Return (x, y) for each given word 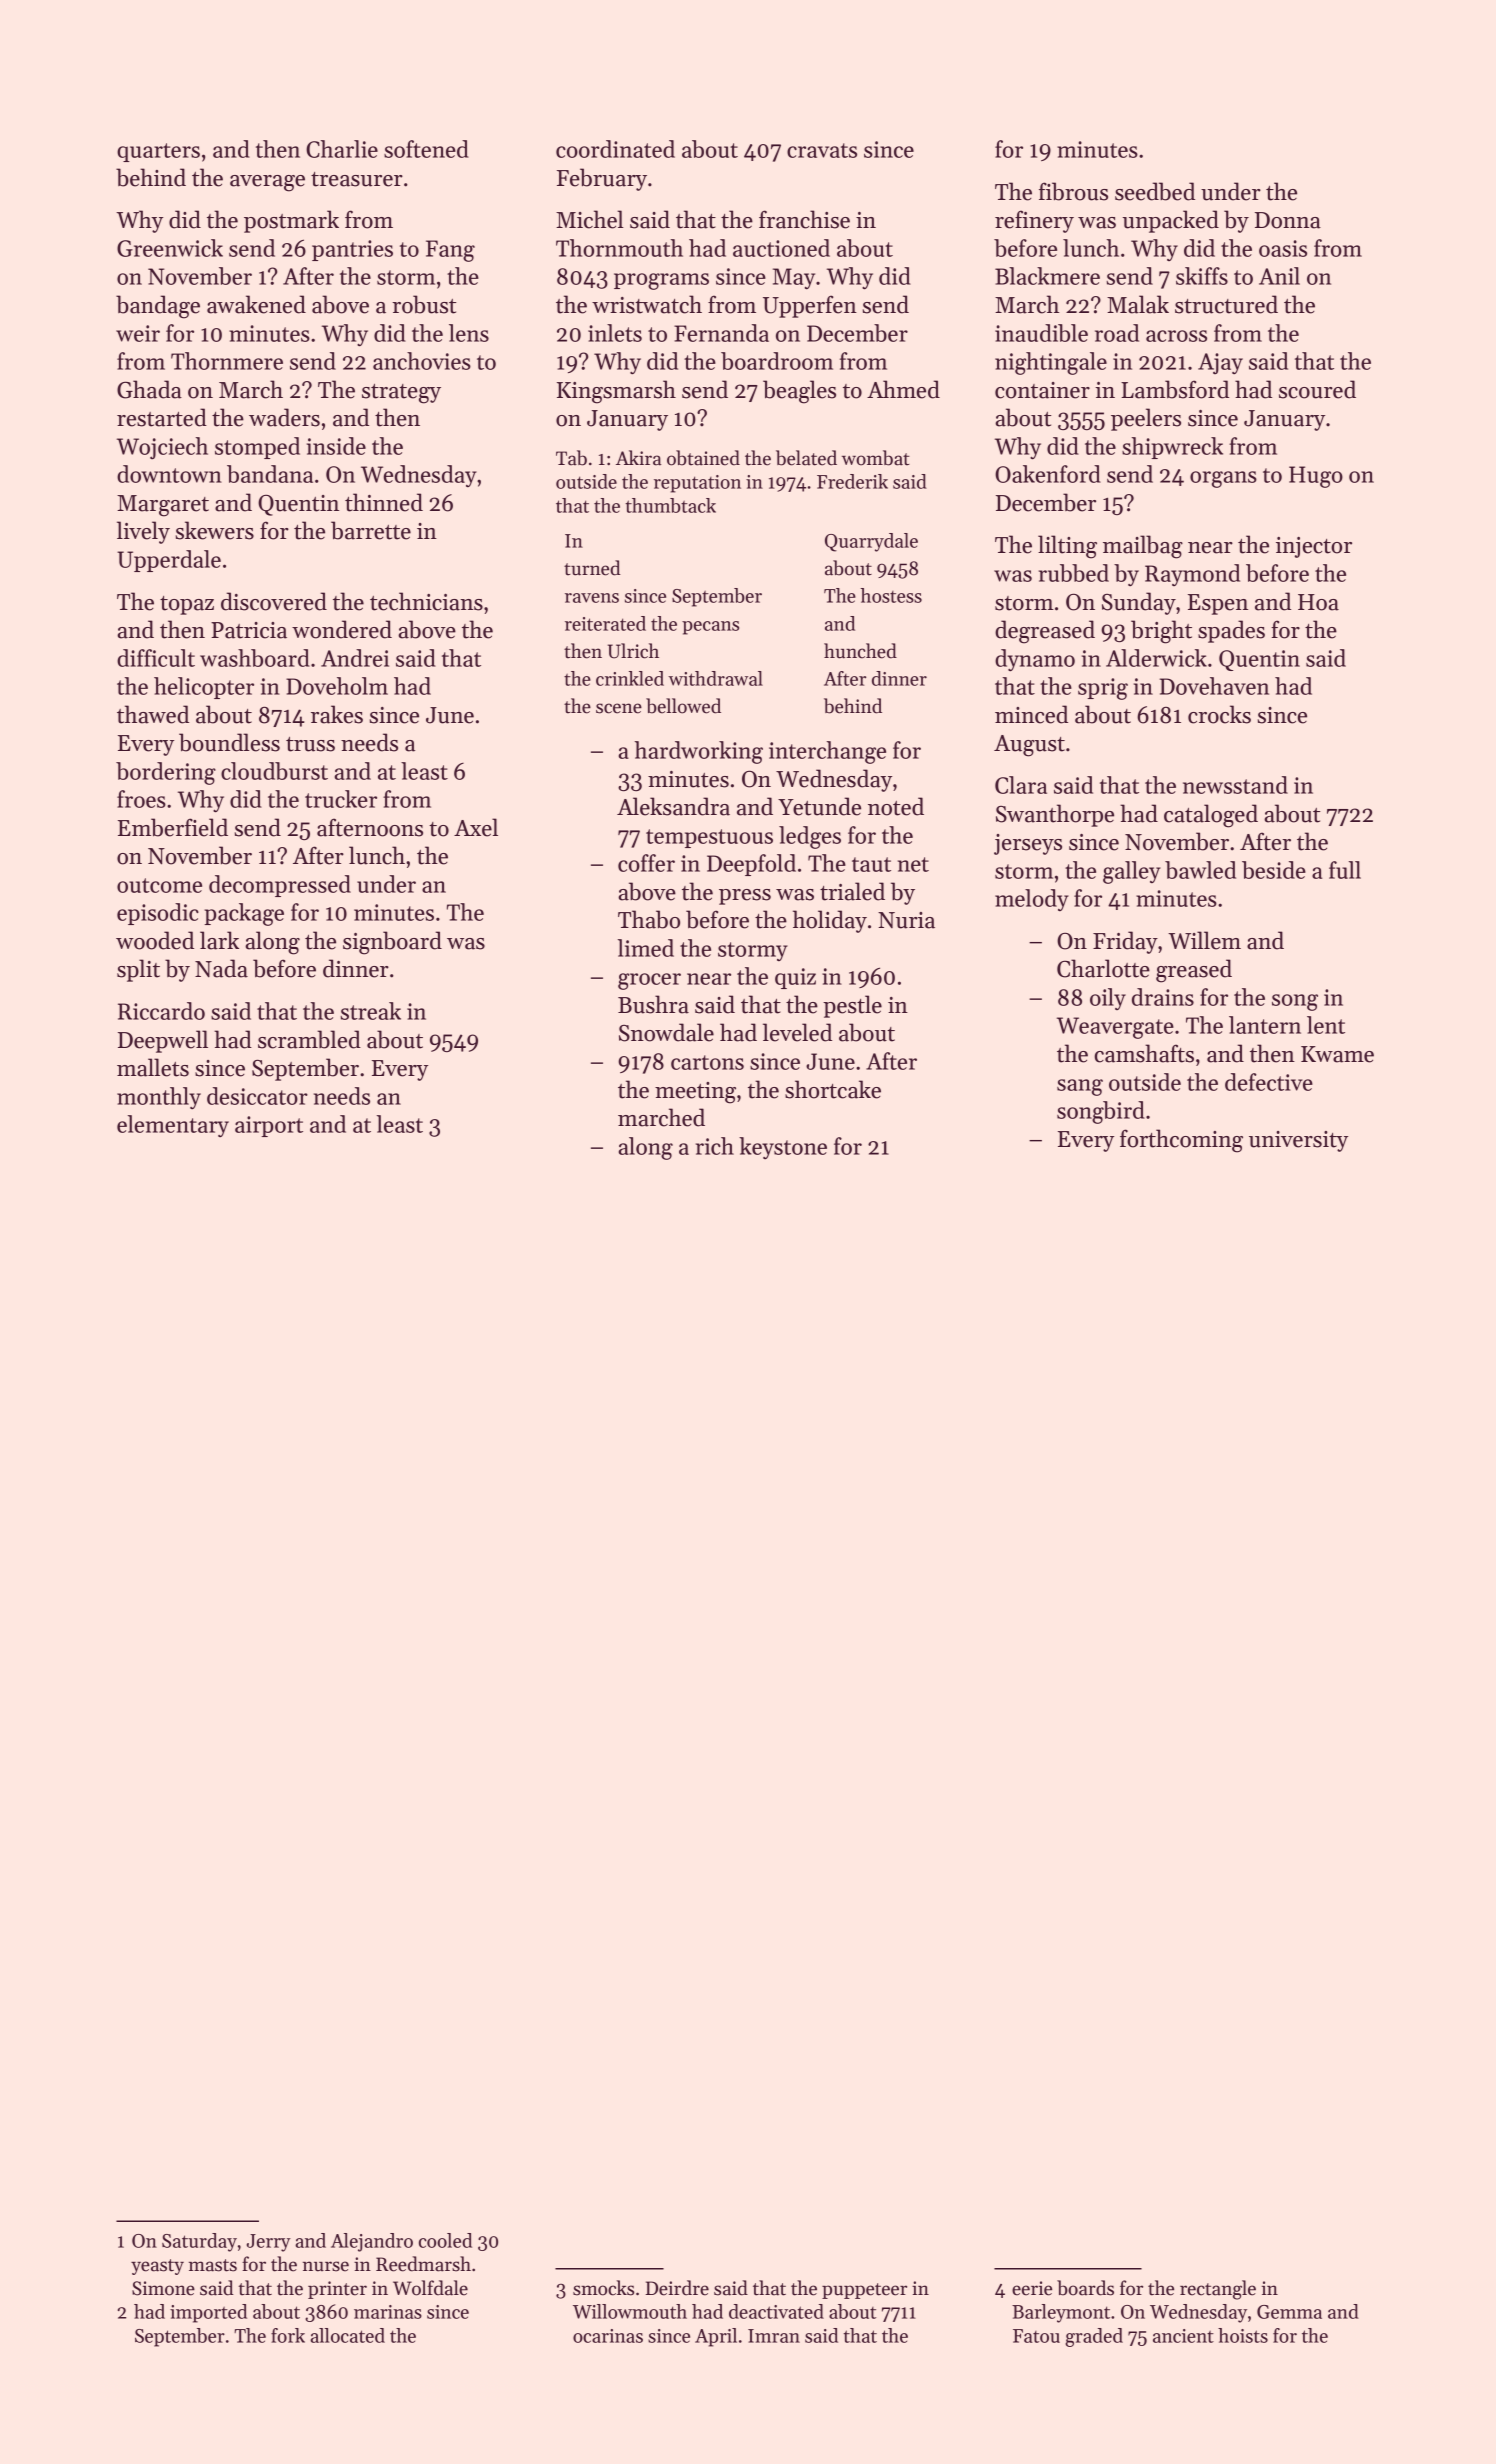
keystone (783, 1148)
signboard (392, 943)
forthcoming (1181, 1141)
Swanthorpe (1055, 815)
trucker (341, 799)
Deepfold (751, 865)
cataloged (1211, 816)
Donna (1288, 220)
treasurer (357, 179)
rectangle (1218, 2290)
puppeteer (864, 2291)
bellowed (683, 706)
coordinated (615, 149)
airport (269, 1126)
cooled (445, 2240)
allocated (347, 2335)
